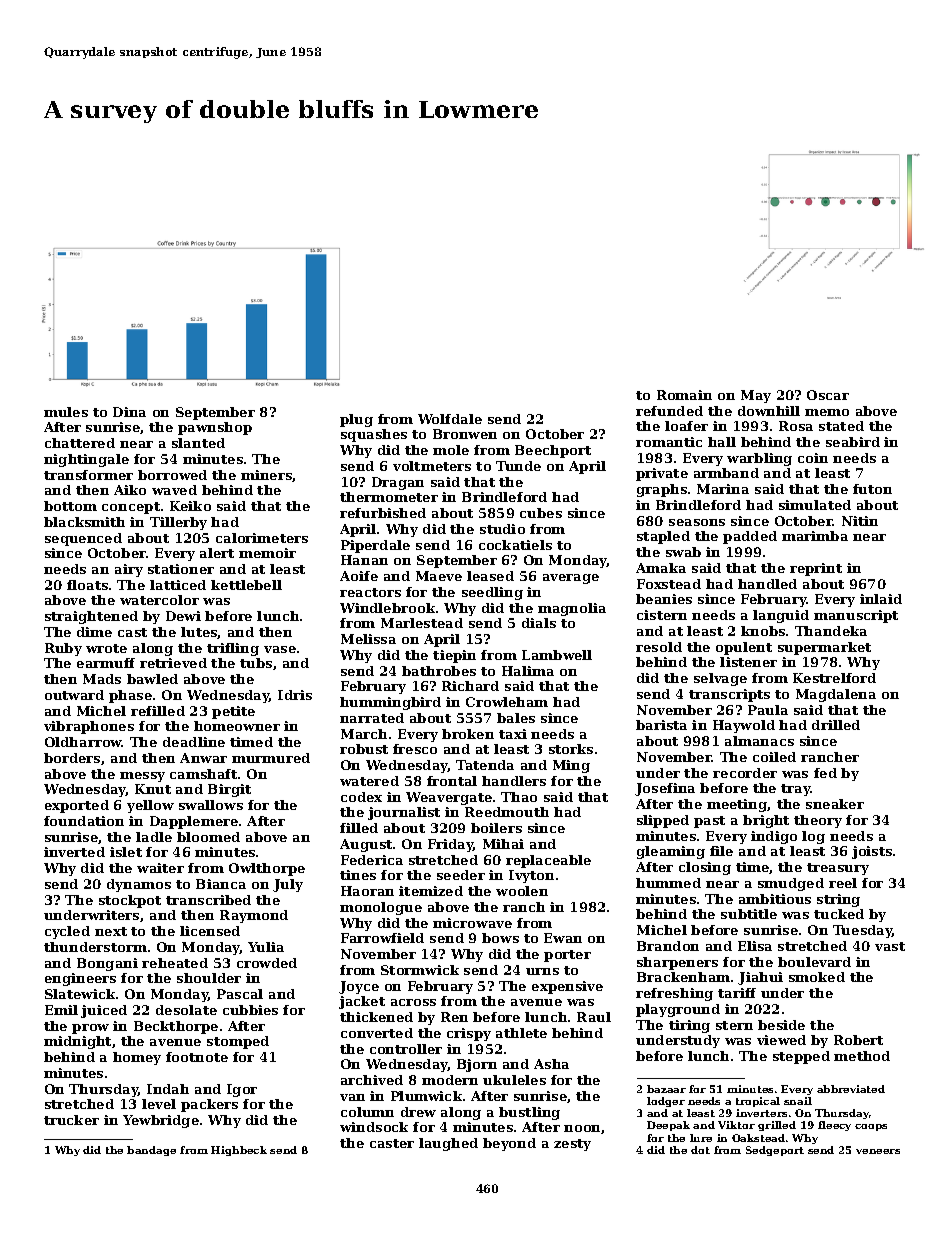  Describe the element at coordinates (374, 435) in the screenshot. I see `squashes` at that location.
